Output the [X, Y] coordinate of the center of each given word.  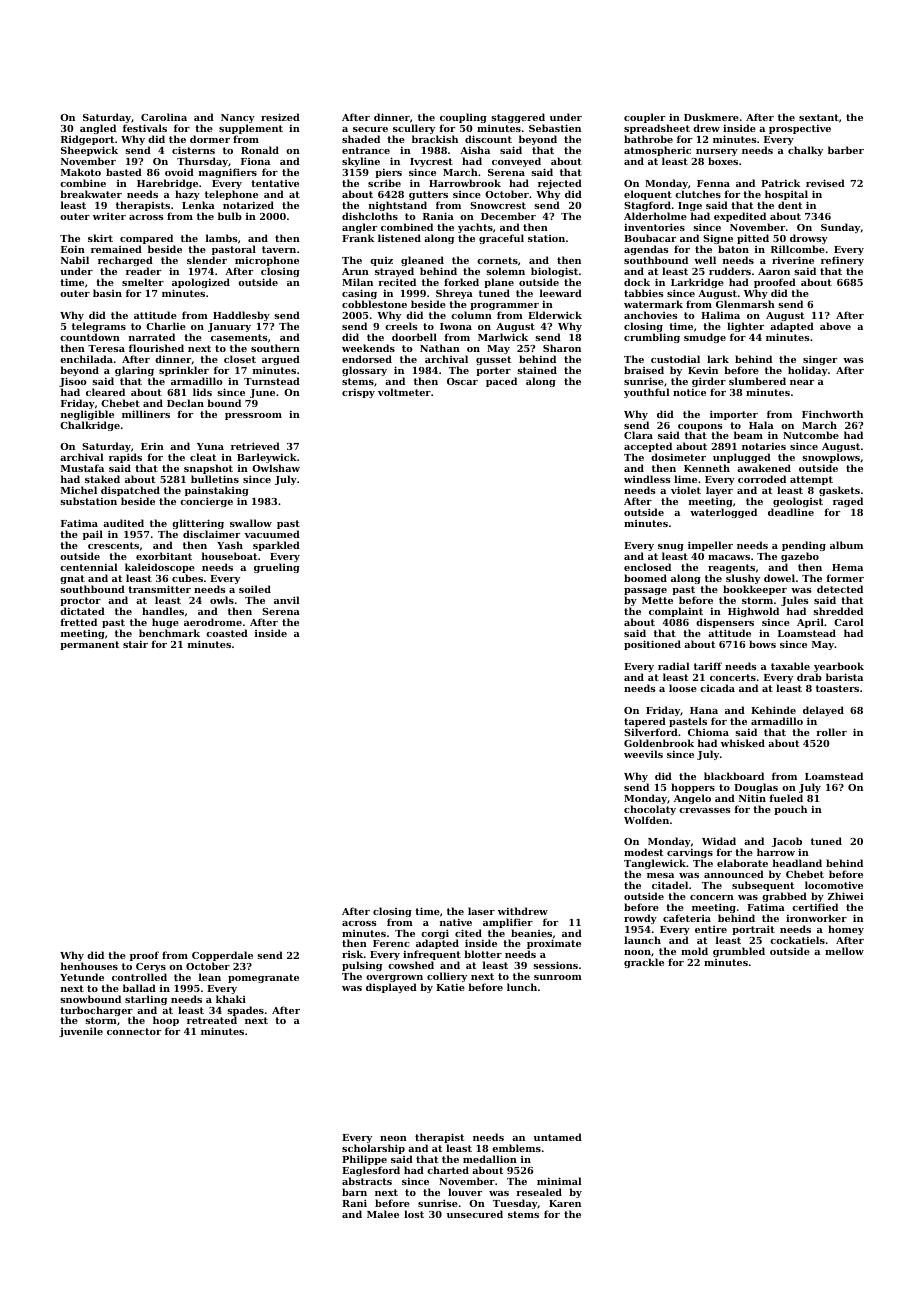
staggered [518, 119]
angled [98, 129]
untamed [558, 1137]
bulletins [215, 479]
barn [354, 1192]
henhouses [89, 966]
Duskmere [711, 117]
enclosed [647, 567]
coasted [227, 633]
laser [481, 911]
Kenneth [707, 468]
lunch [522, 987]
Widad [719, 841]
